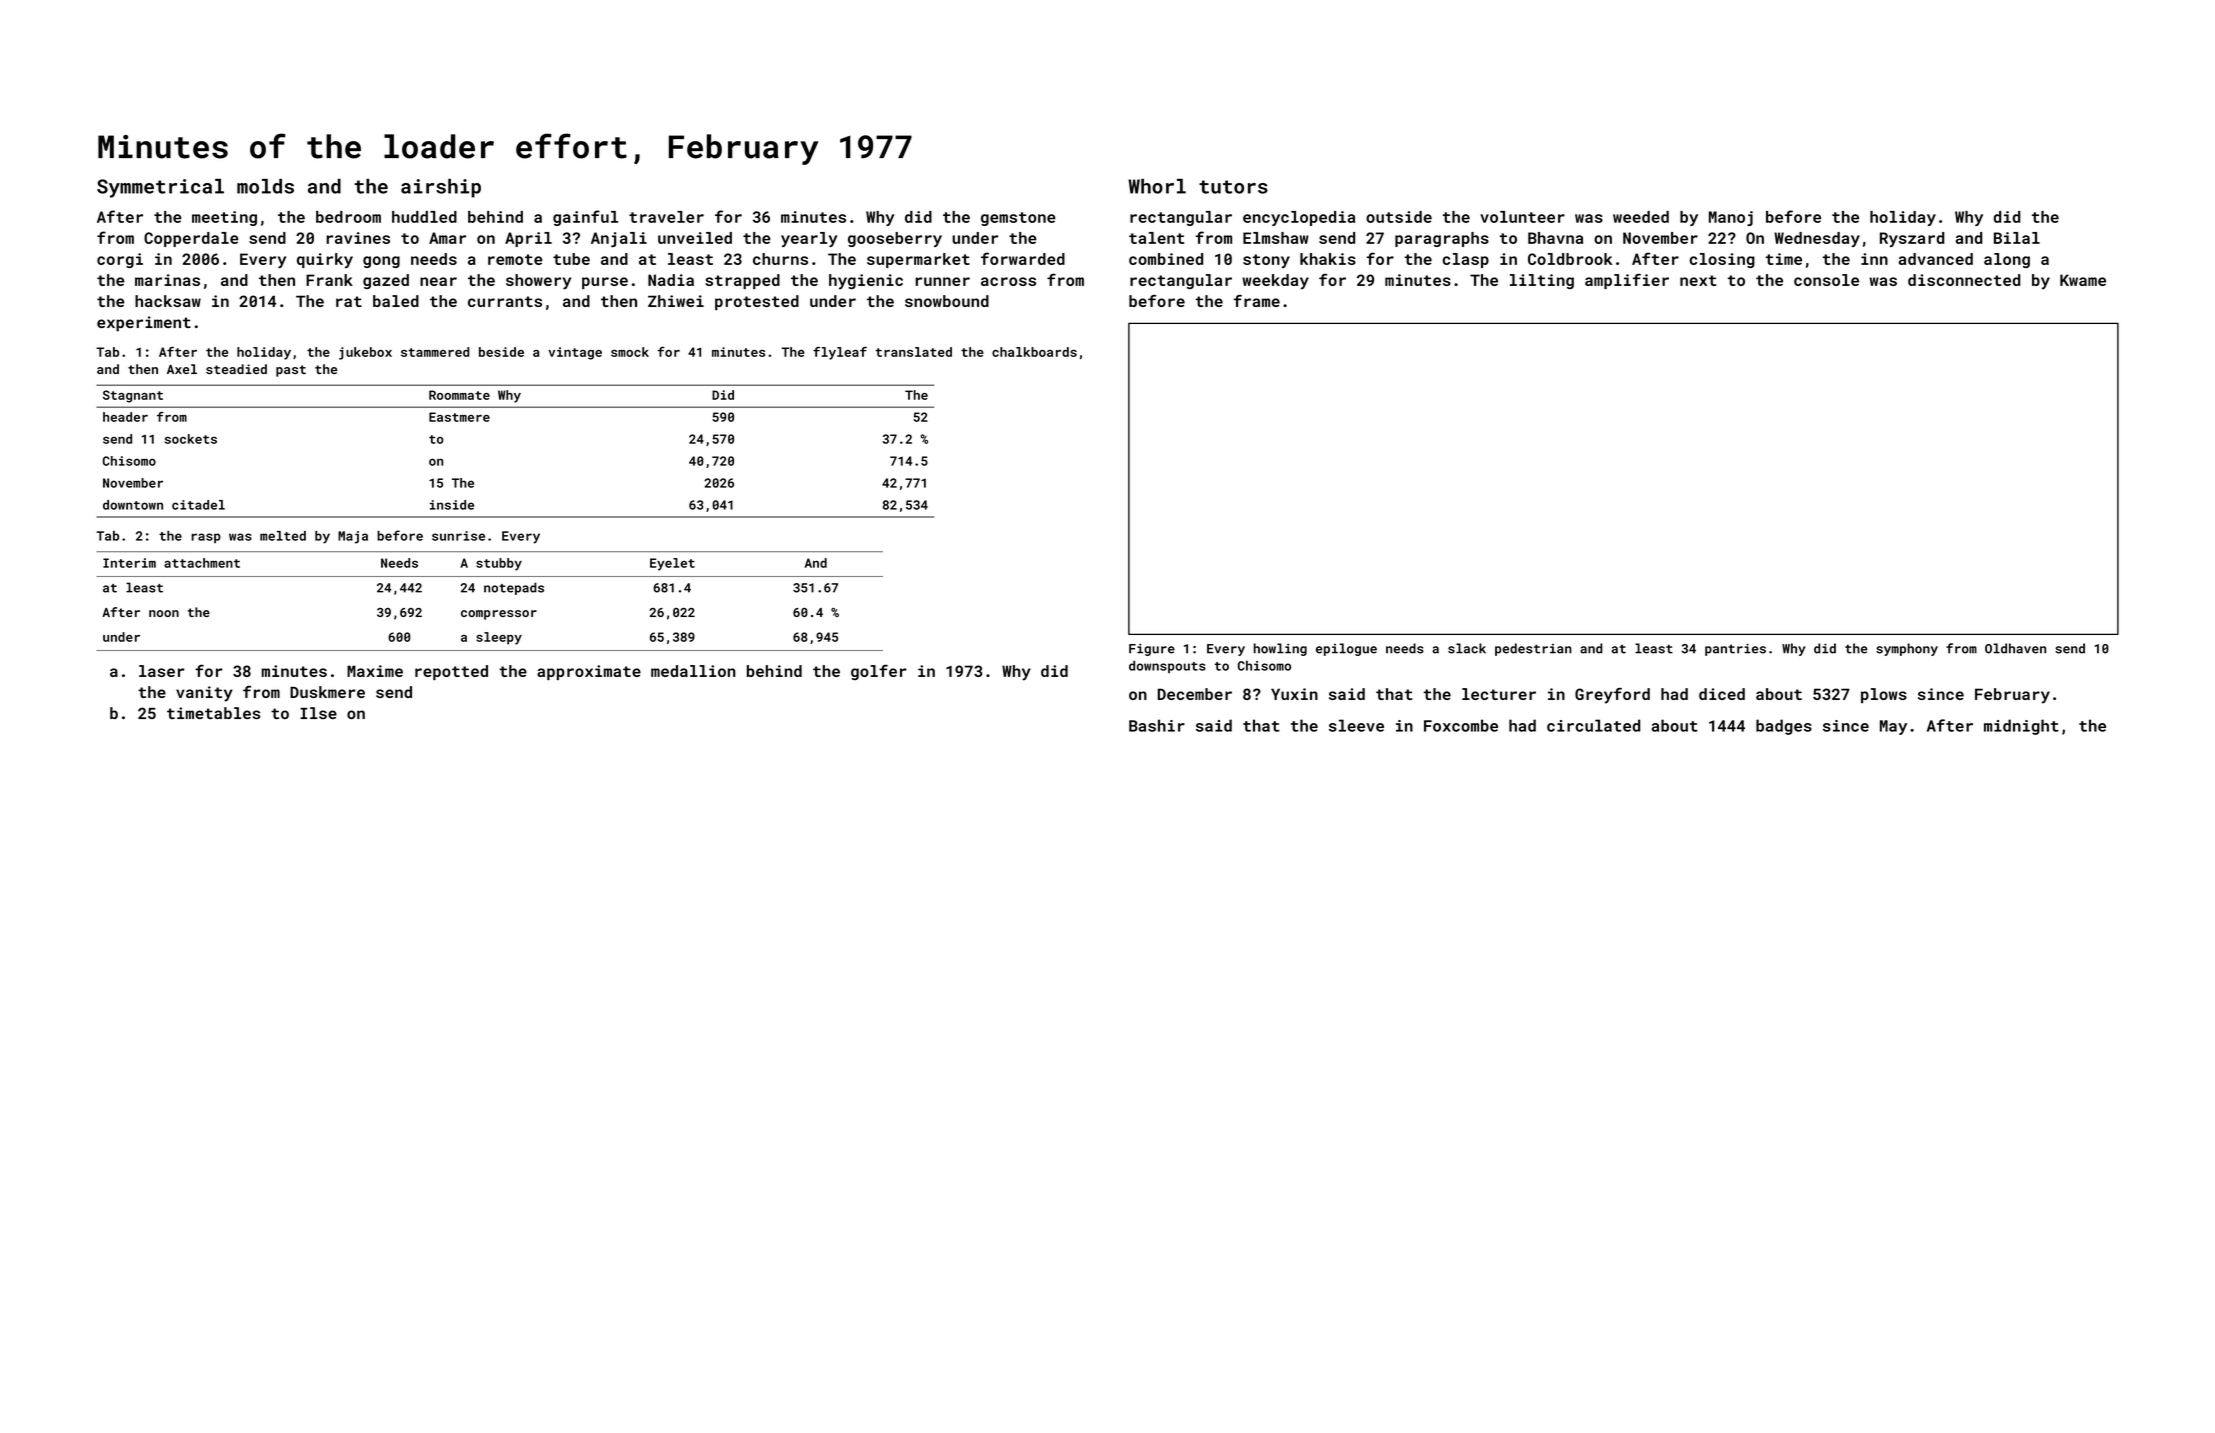 This document has width=2215, height=1433. Describe the element at coordinates (1157, 186) in the document. I see `Whorl` at that location.
